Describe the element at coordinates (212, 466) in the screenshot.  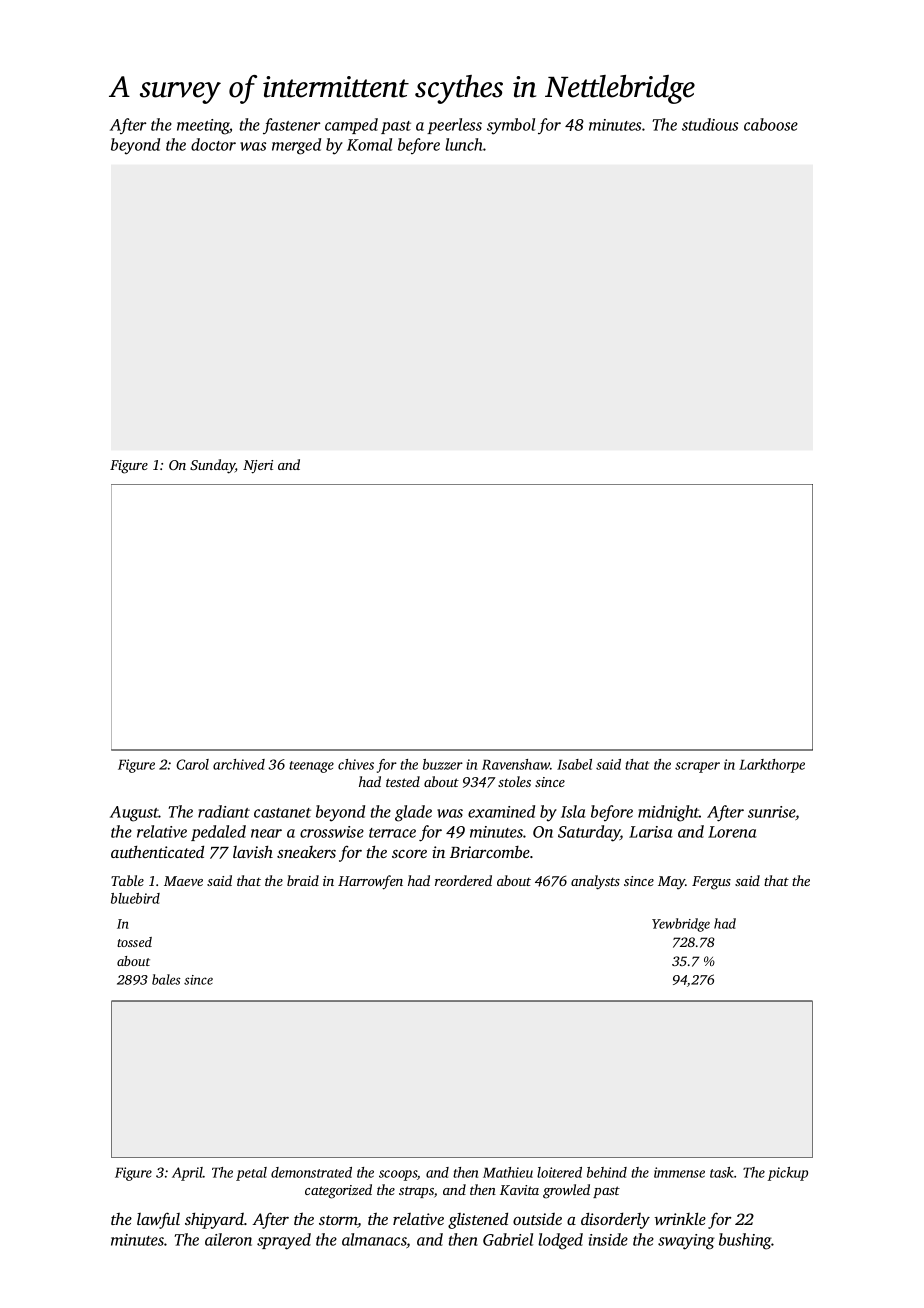
I see `Sunday` at that location.
